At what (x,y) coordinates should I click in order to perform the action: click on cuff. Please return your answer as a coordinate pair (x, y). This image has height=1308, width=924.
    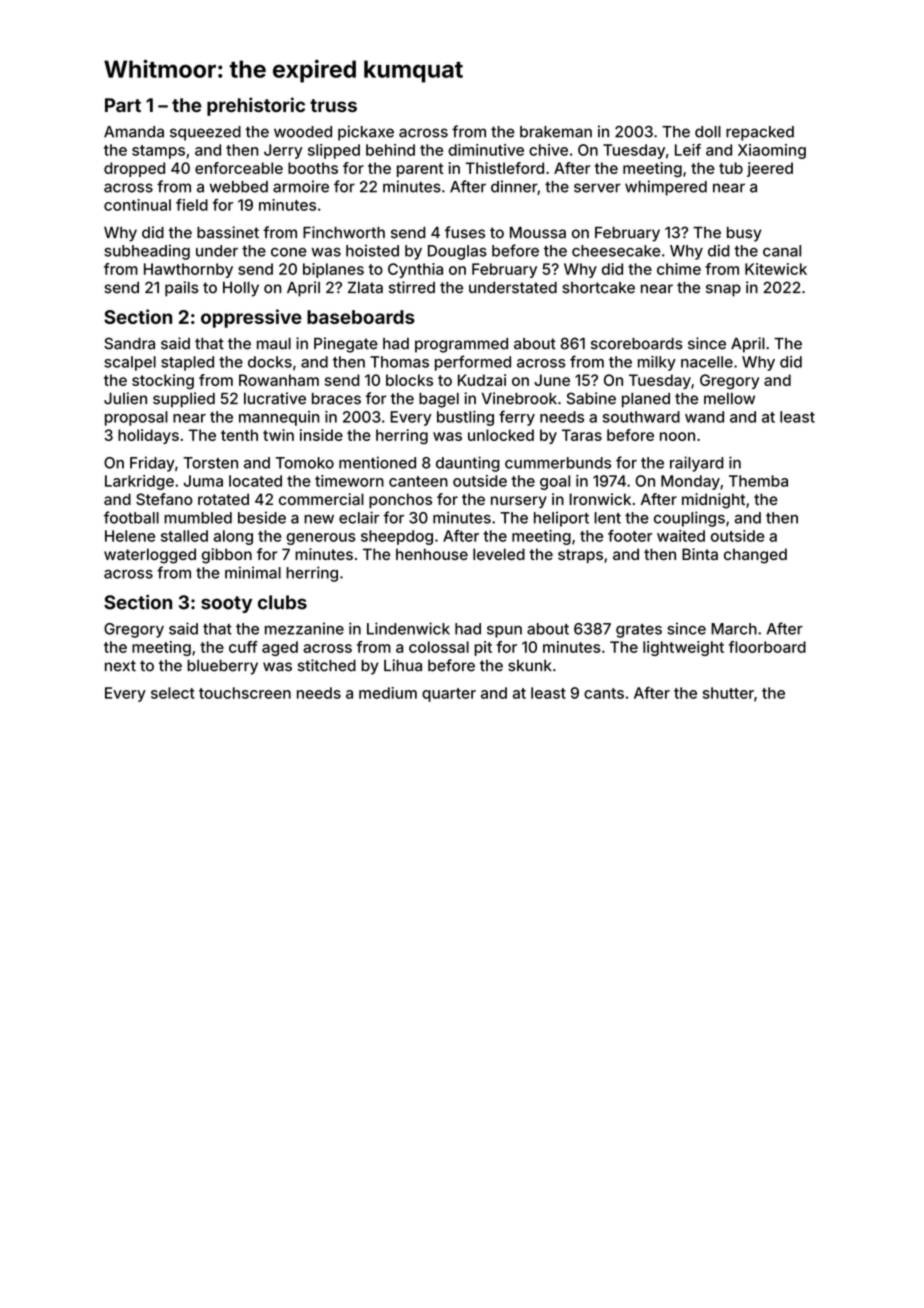
    Looking at the image, I should click on (243, 647).
